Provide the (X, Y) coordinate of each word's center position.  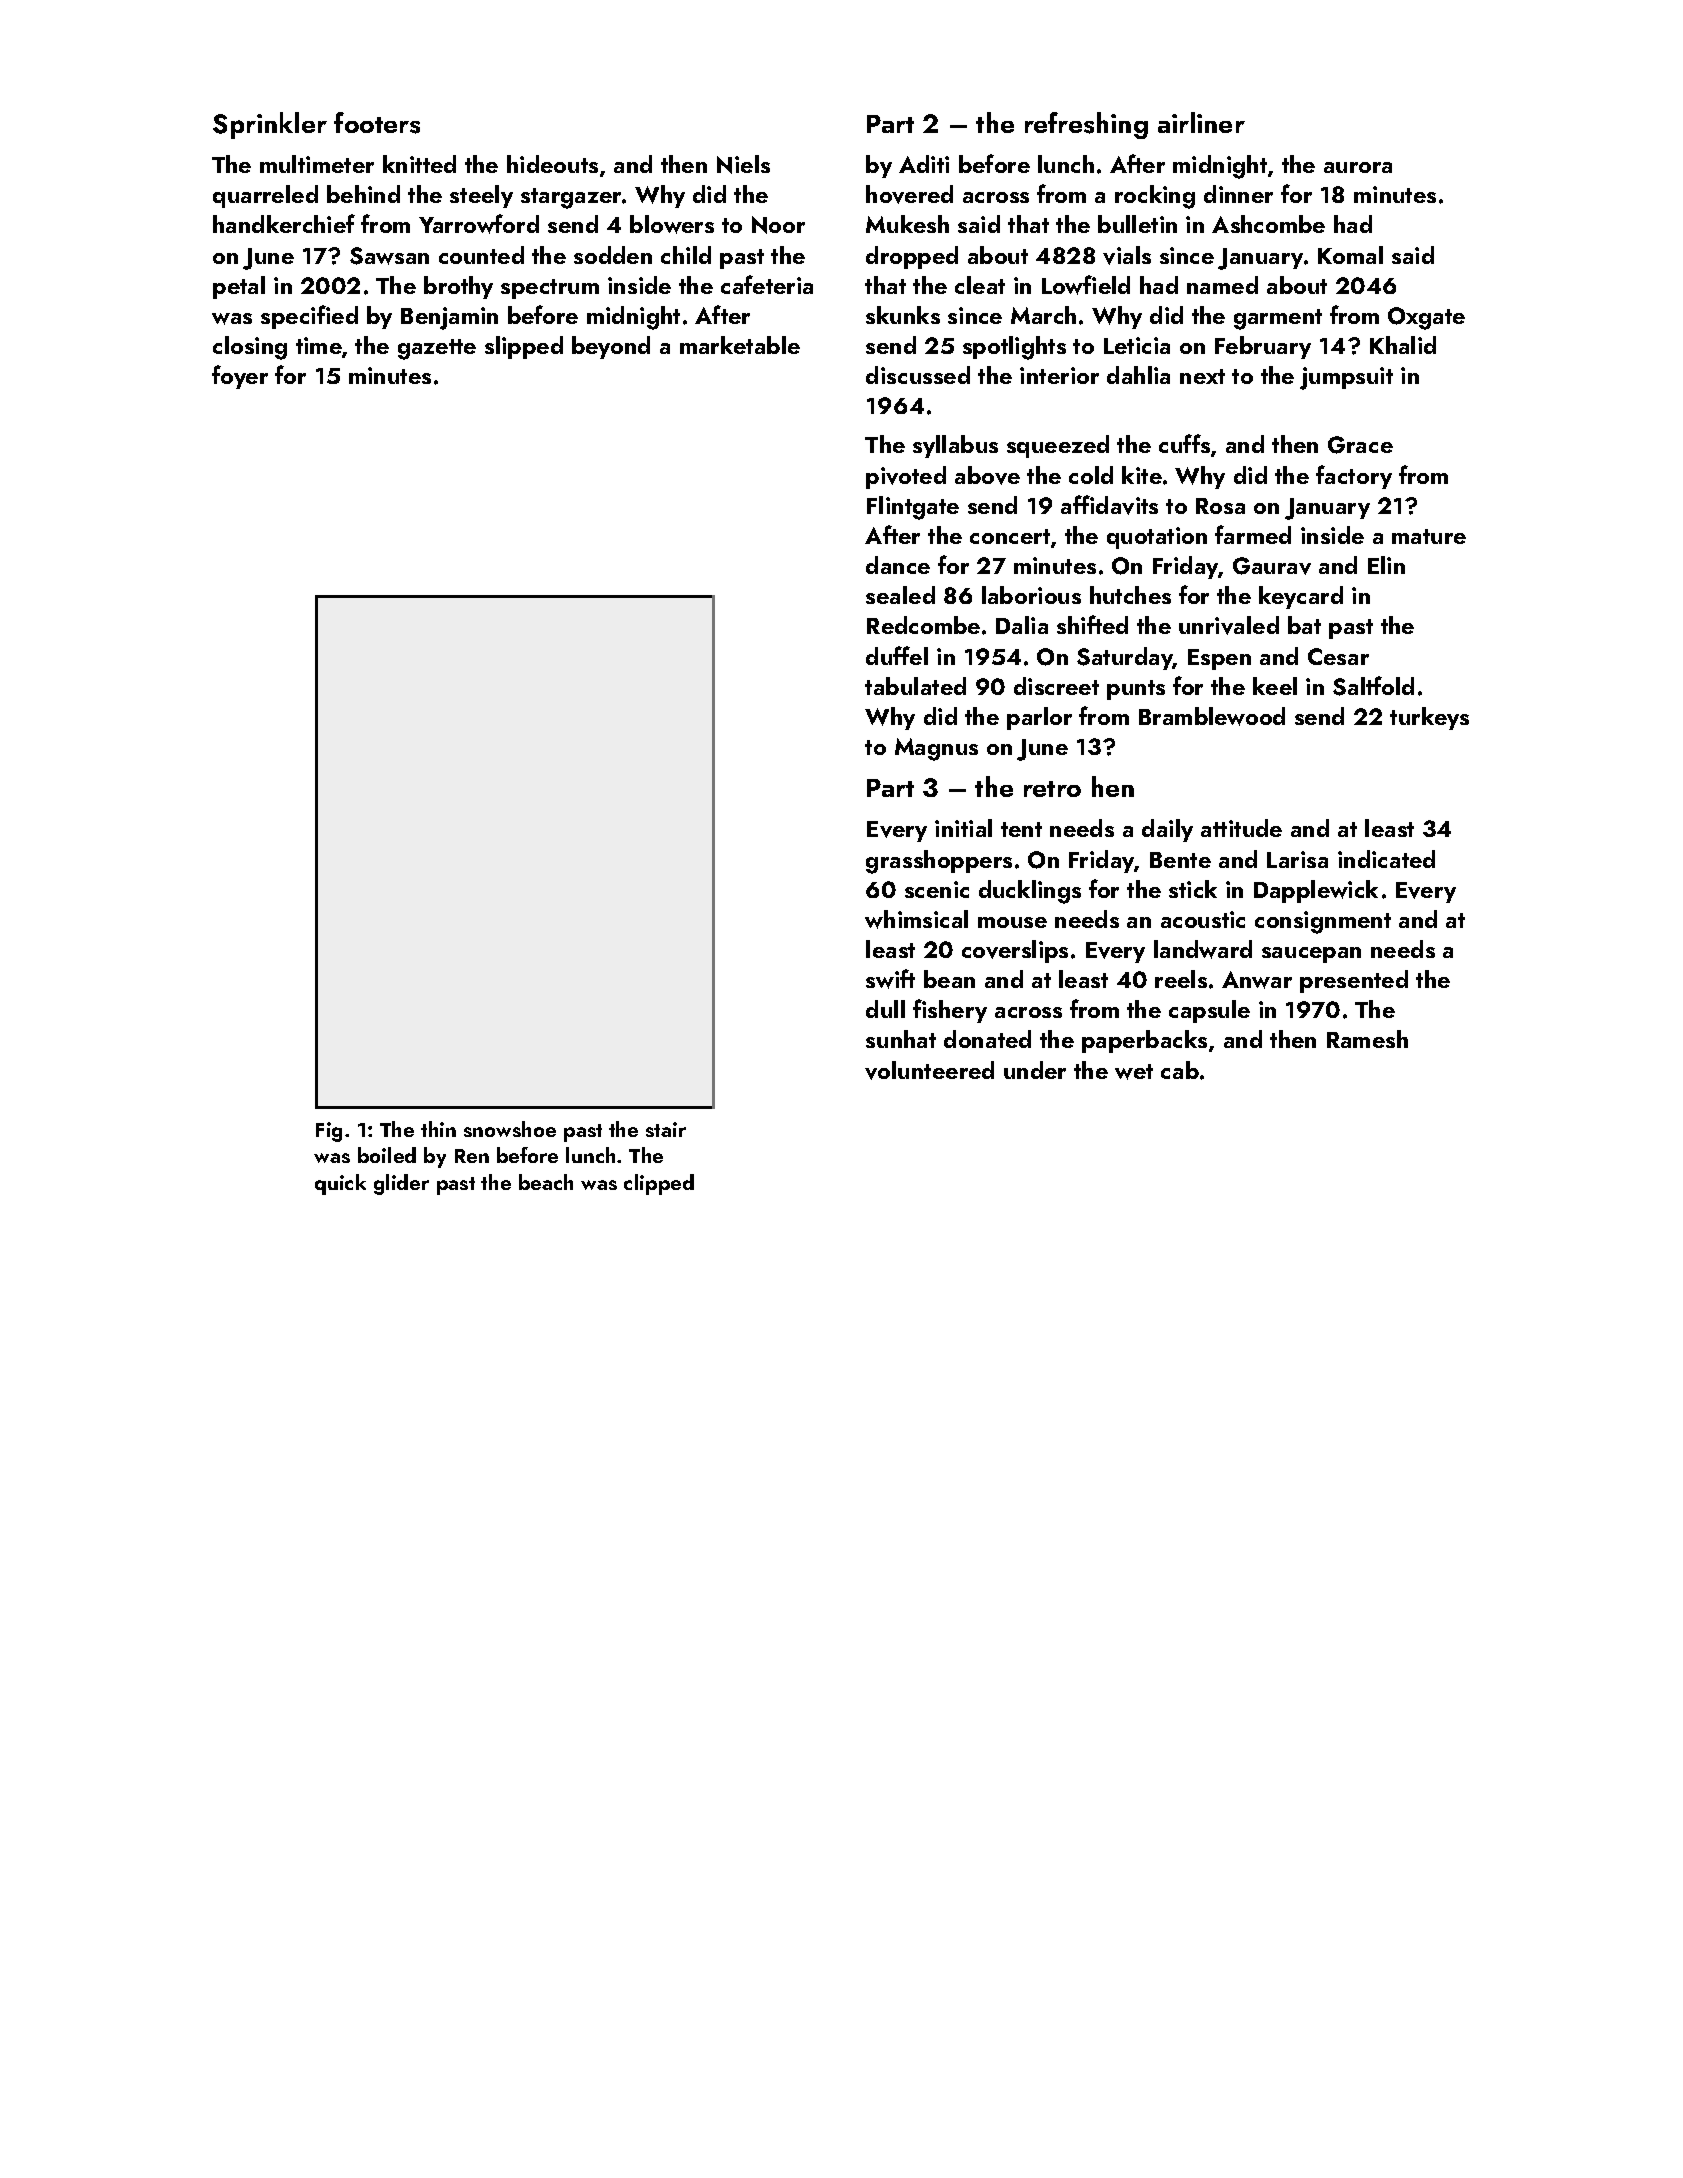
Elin (1386, 565)
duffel (897, 655)
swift (890, 979)
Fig (329, 1132)
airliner (1201, 122)
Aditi (924, 164)
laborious (1031, 595)
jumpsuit (1346, 378)
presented (1354, 981)
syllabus (955, 446)
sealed (900, 595)
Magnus (936, 749)
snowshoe (510, 1129)
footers (377, 123)
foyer (240, 377)
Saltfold (1373, 686)
